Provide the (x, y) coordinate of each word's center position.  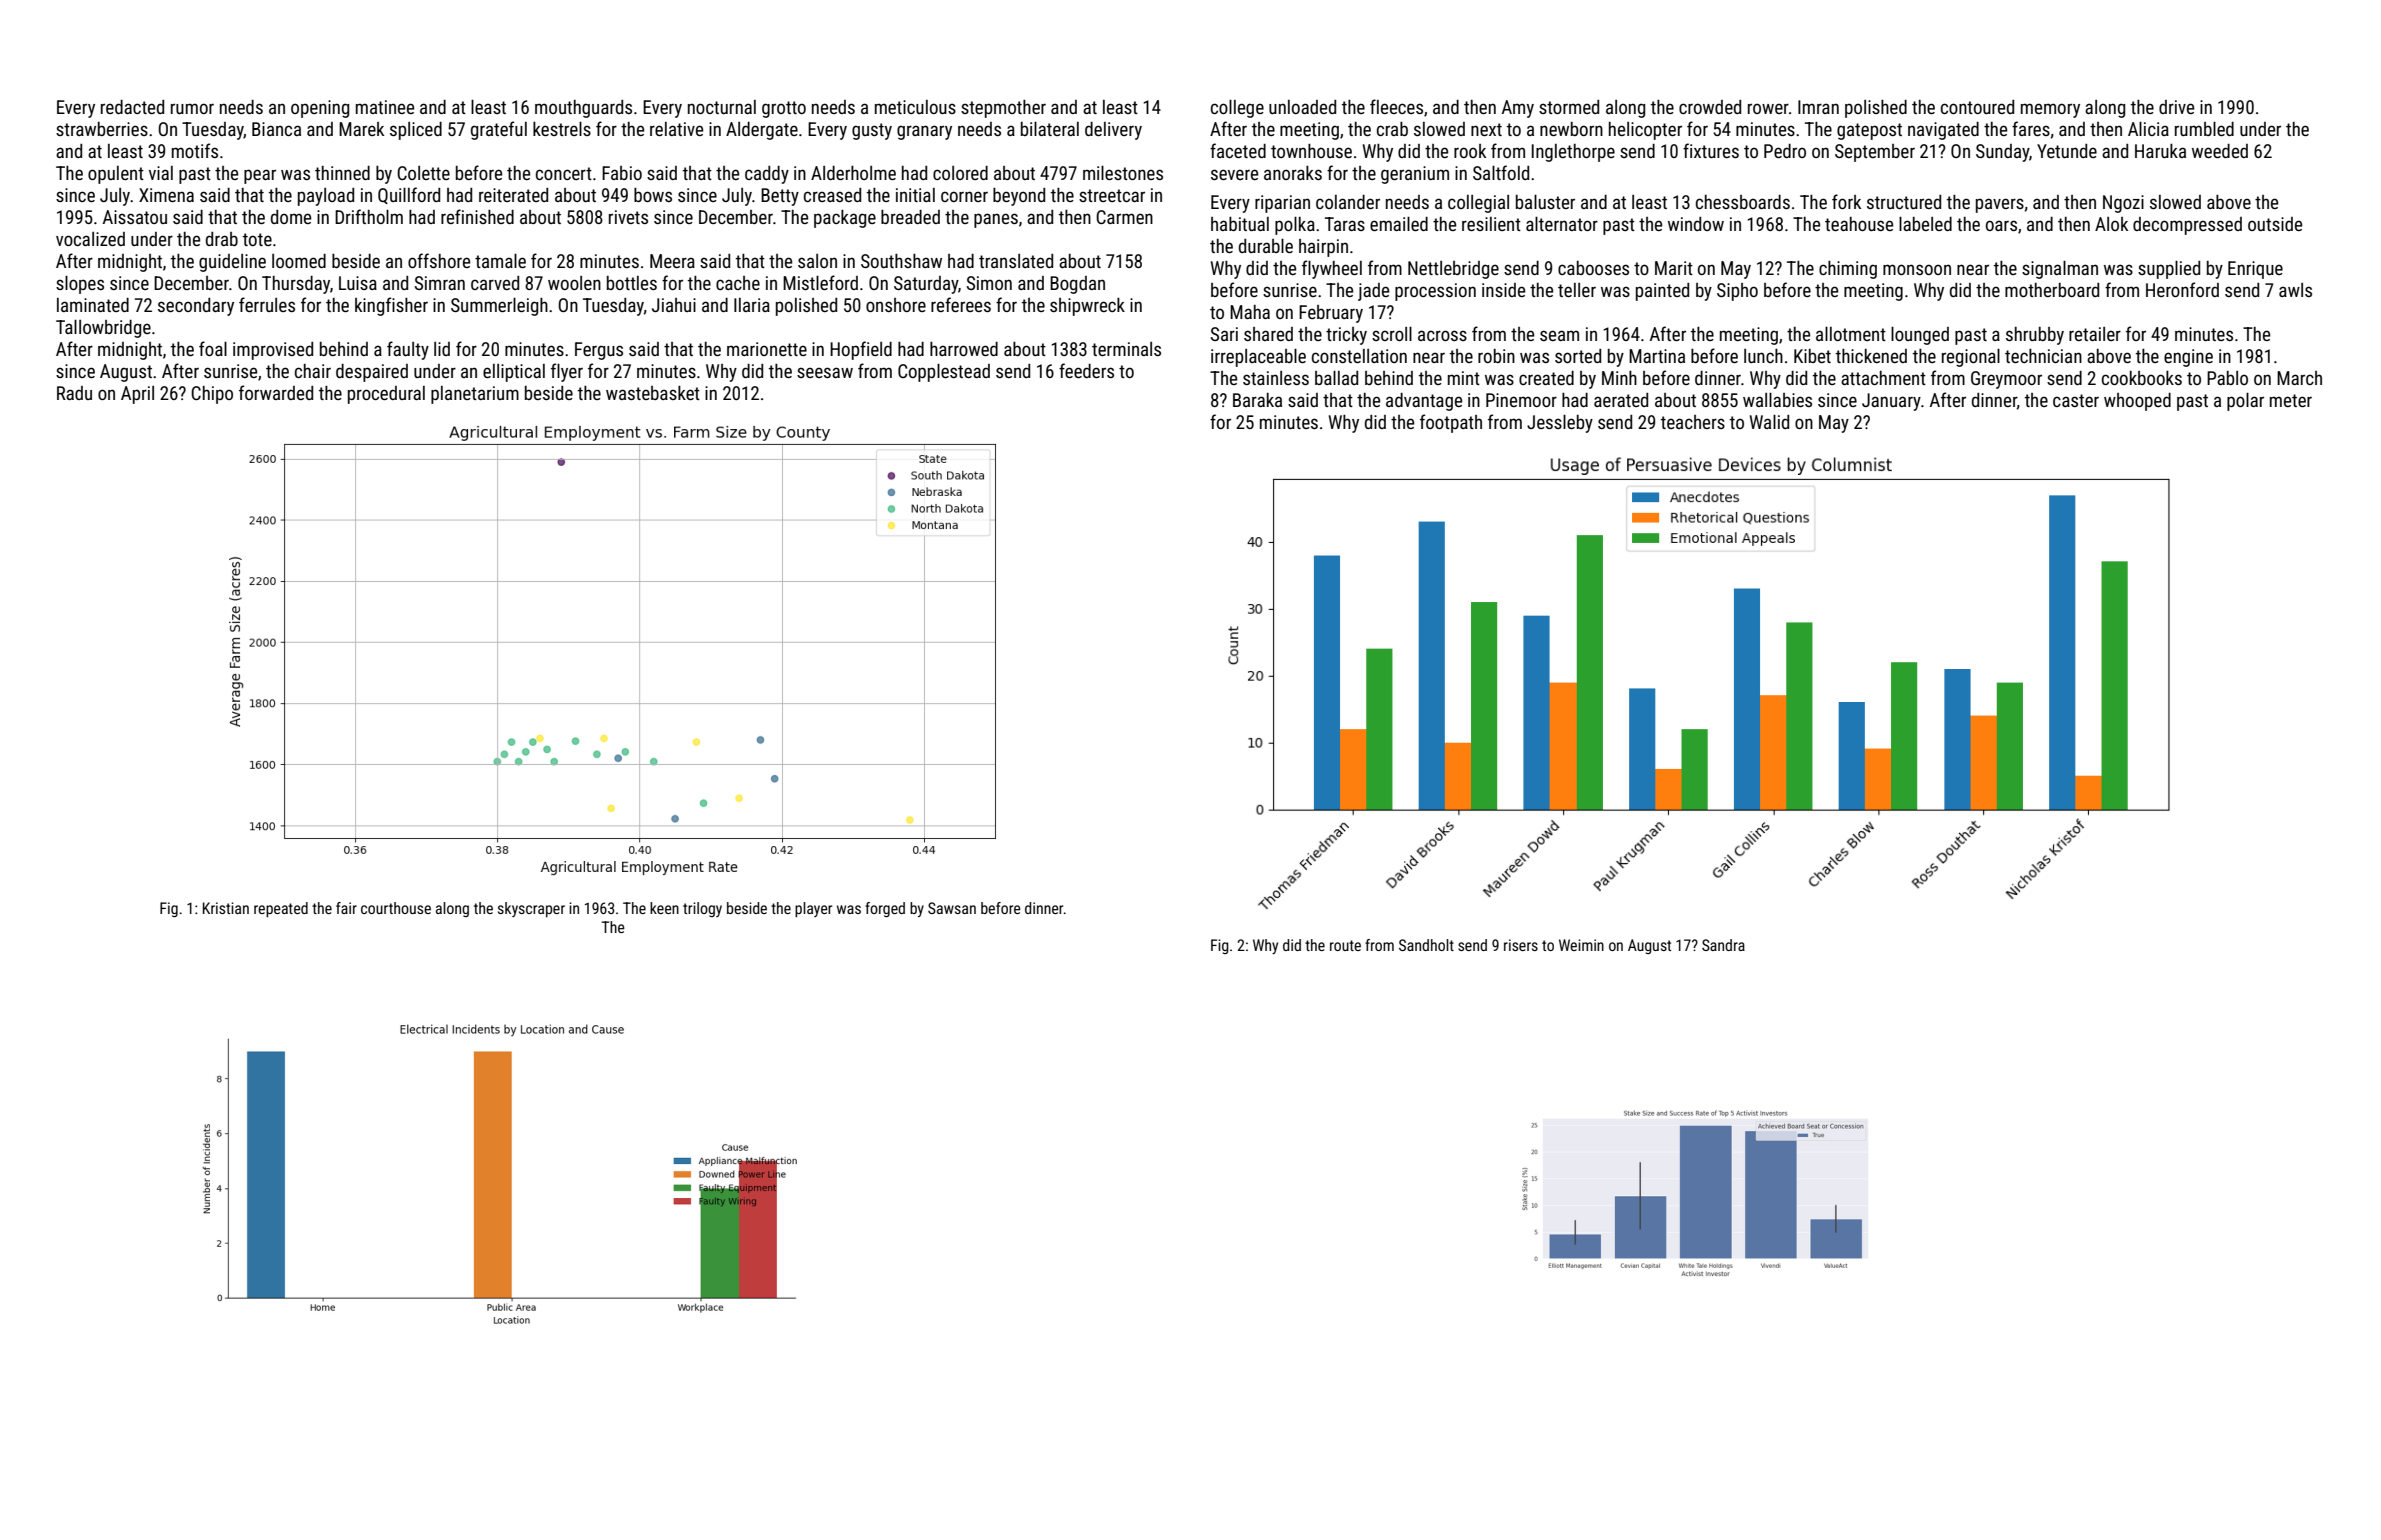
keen (664, 908)
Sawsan (952, 908)
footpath (1451, 423)
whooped (2137, 402)
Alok (2111, 224)
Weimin (1581, 945)
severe (1234, 174)
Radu (74, 393)
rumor (192, 108)
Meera (672, 261)
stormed (1569, 107)
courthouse (396, 908)
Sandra (1723, 945)
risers (1521, 945)
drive (2176, 107)
